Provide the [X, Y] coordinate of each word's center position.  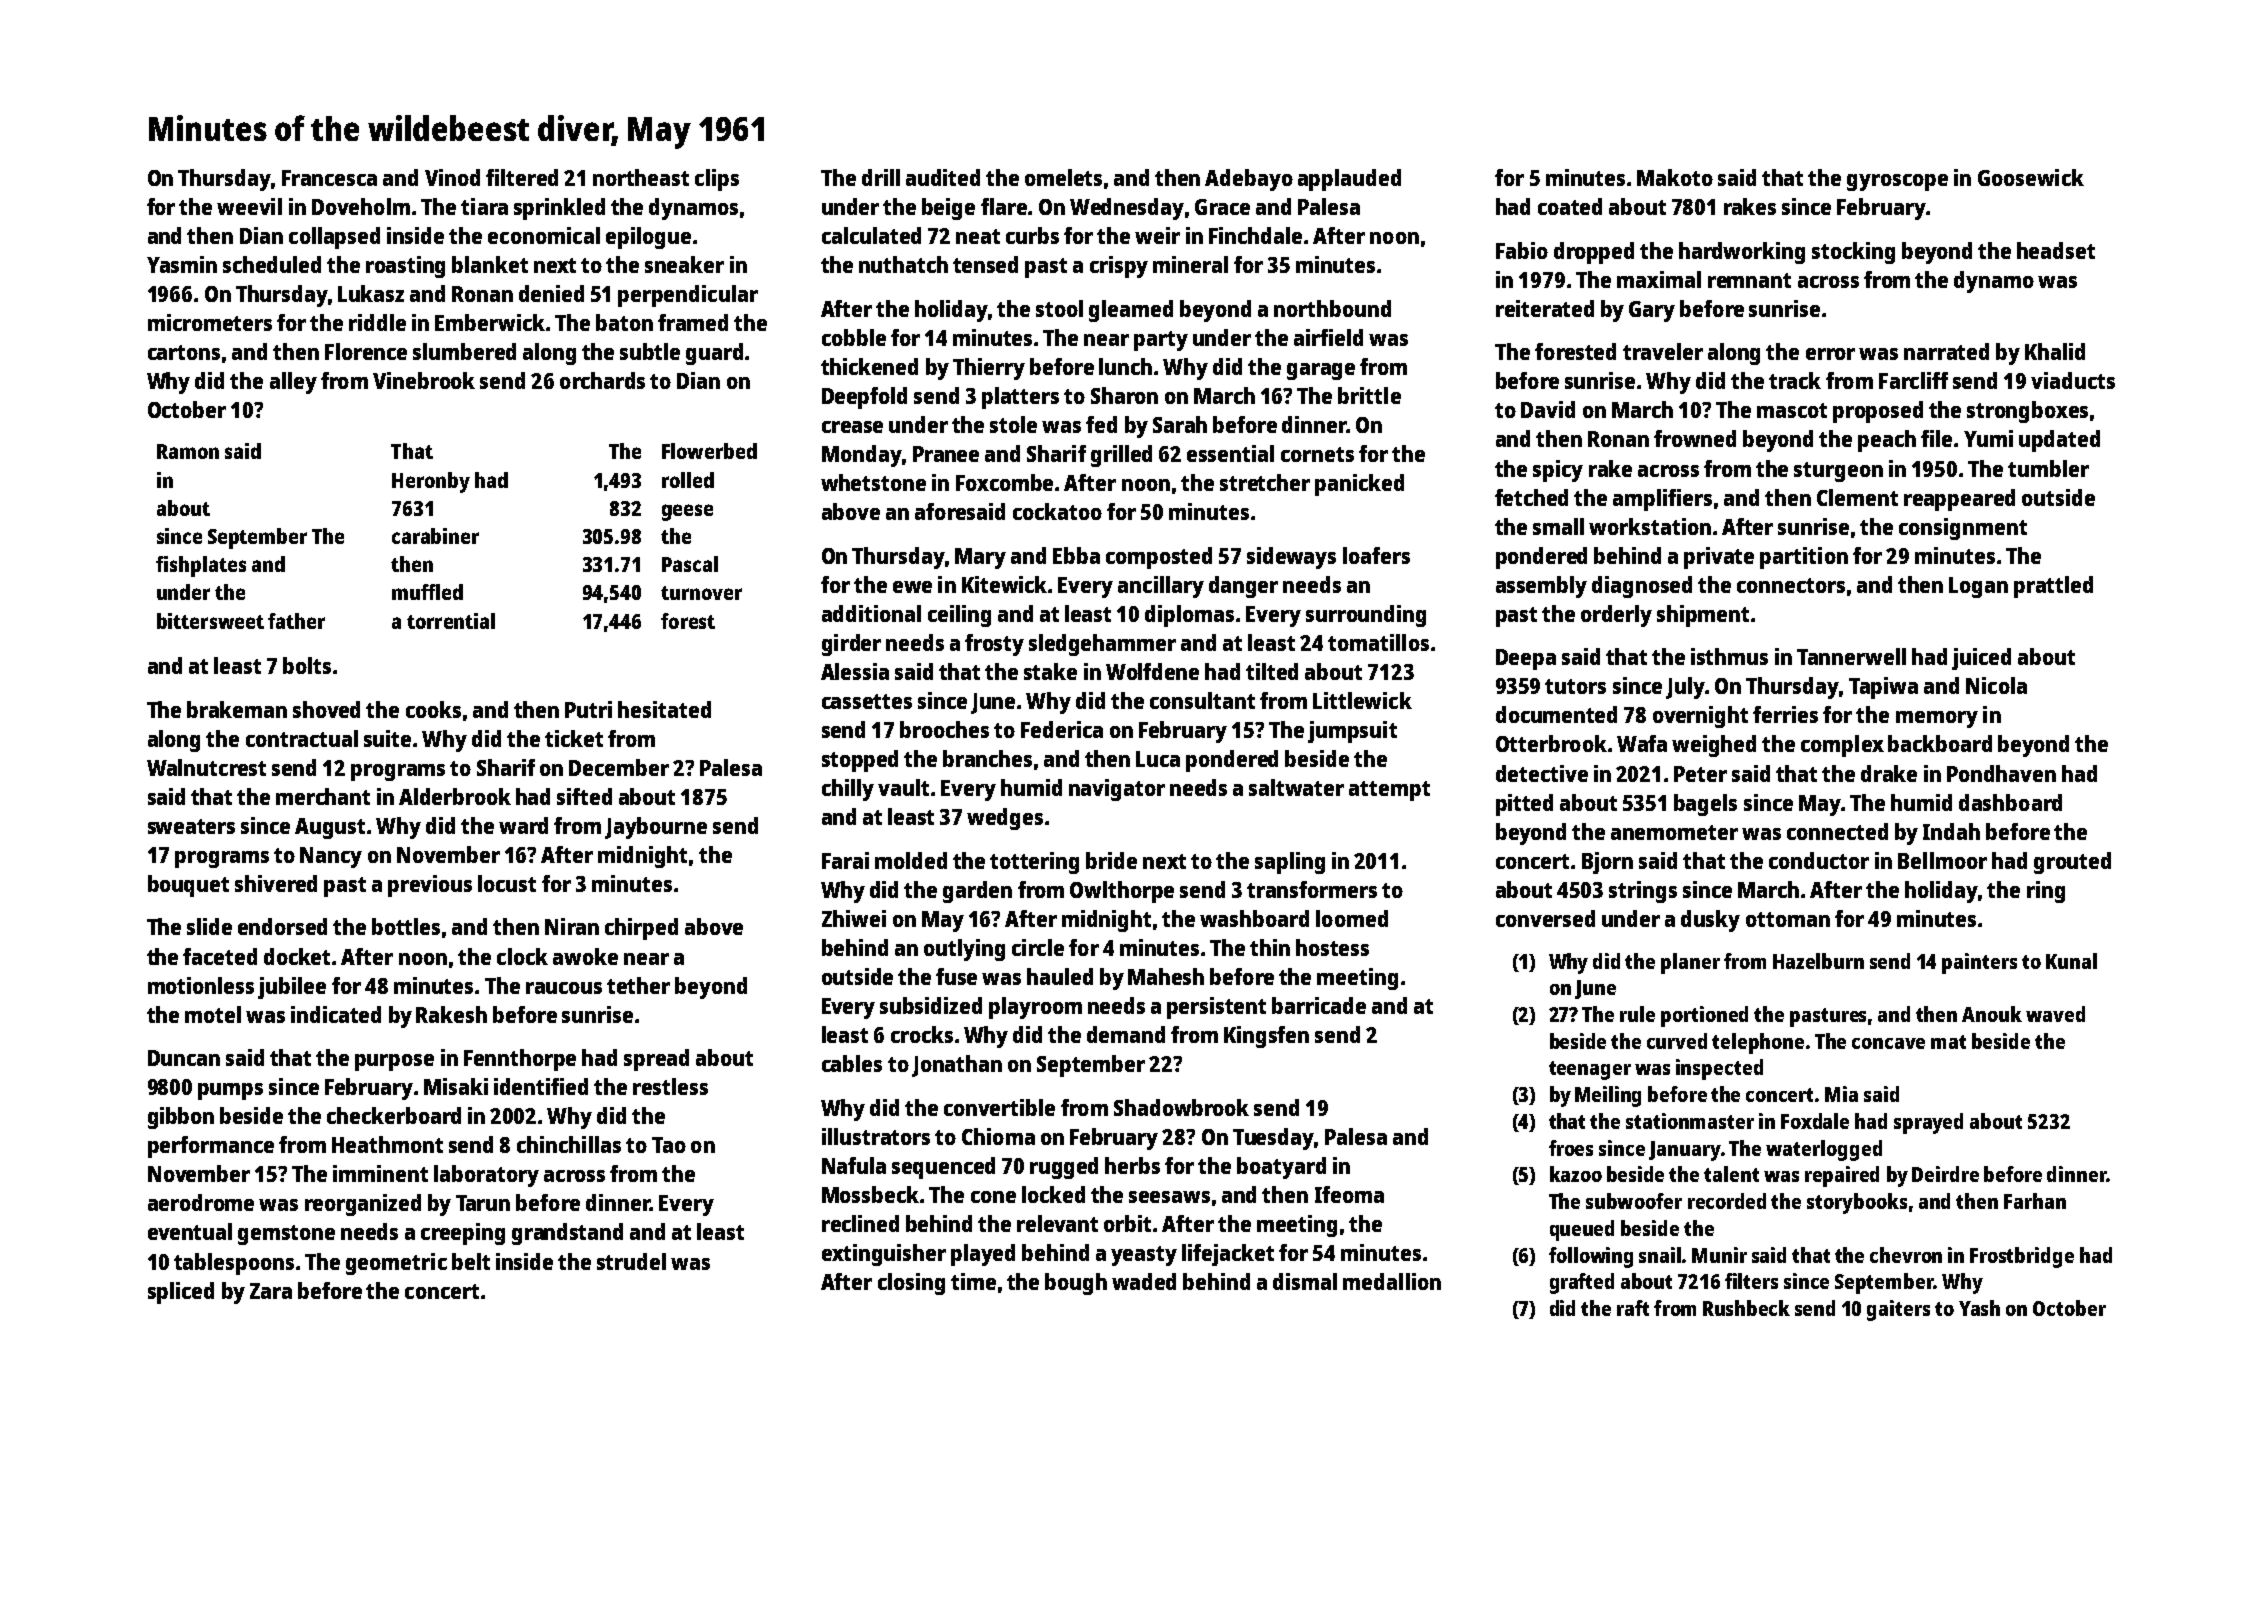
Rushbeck [1746, 1308]
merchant [323, 796]
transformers [1312, 889]
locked [1053, 1194]
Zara [271, 1291]
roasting [405, 267]
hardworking [1742, 253]
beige [948, 209]
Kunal [2071, 961]
